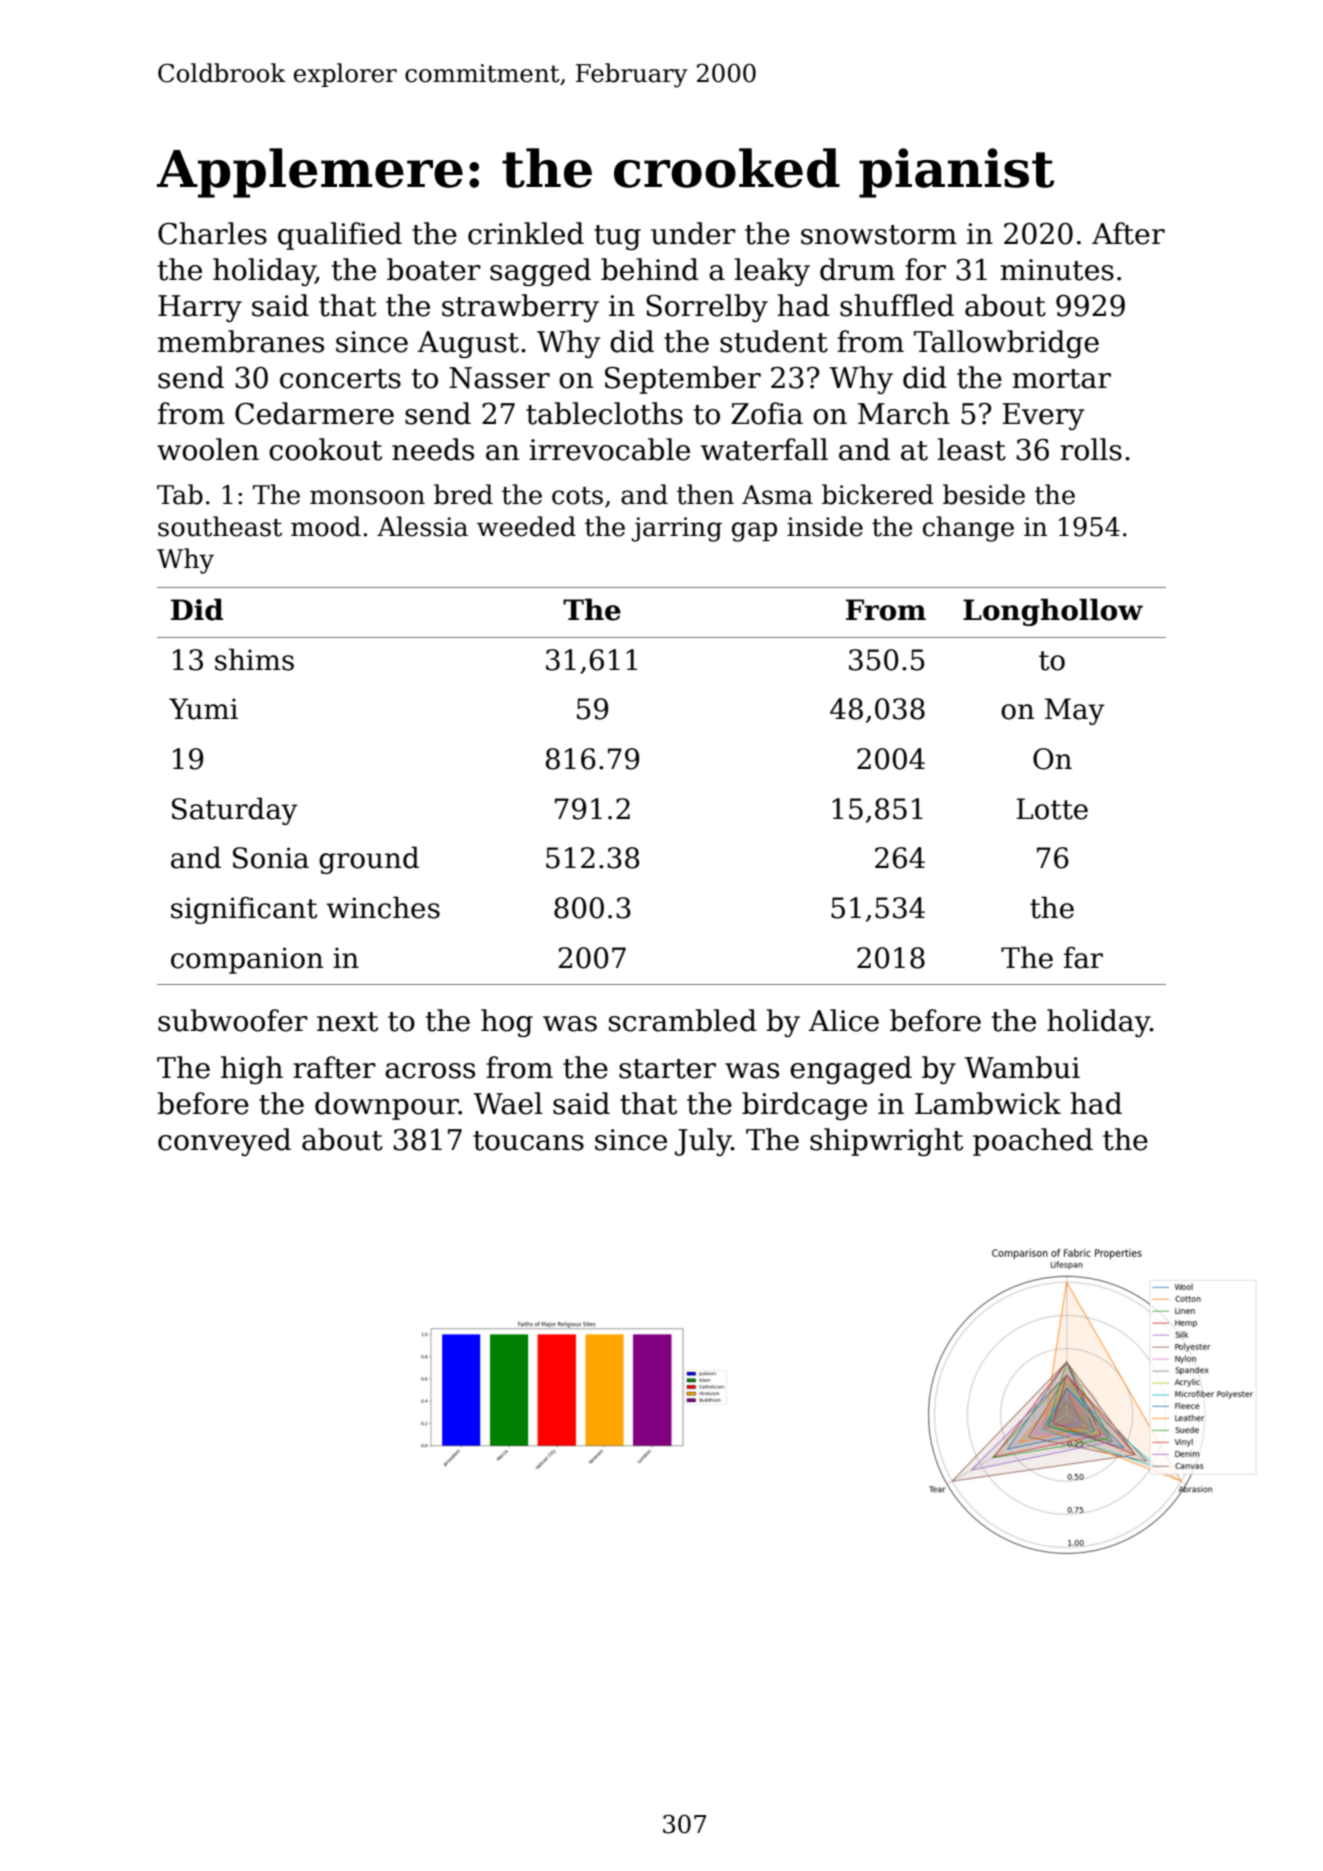 This screenshot has width=1323, height=1871. What do you see at coordinates (968, 529) in the screenshot?
I see `change` at bounding box center [968, 529].
